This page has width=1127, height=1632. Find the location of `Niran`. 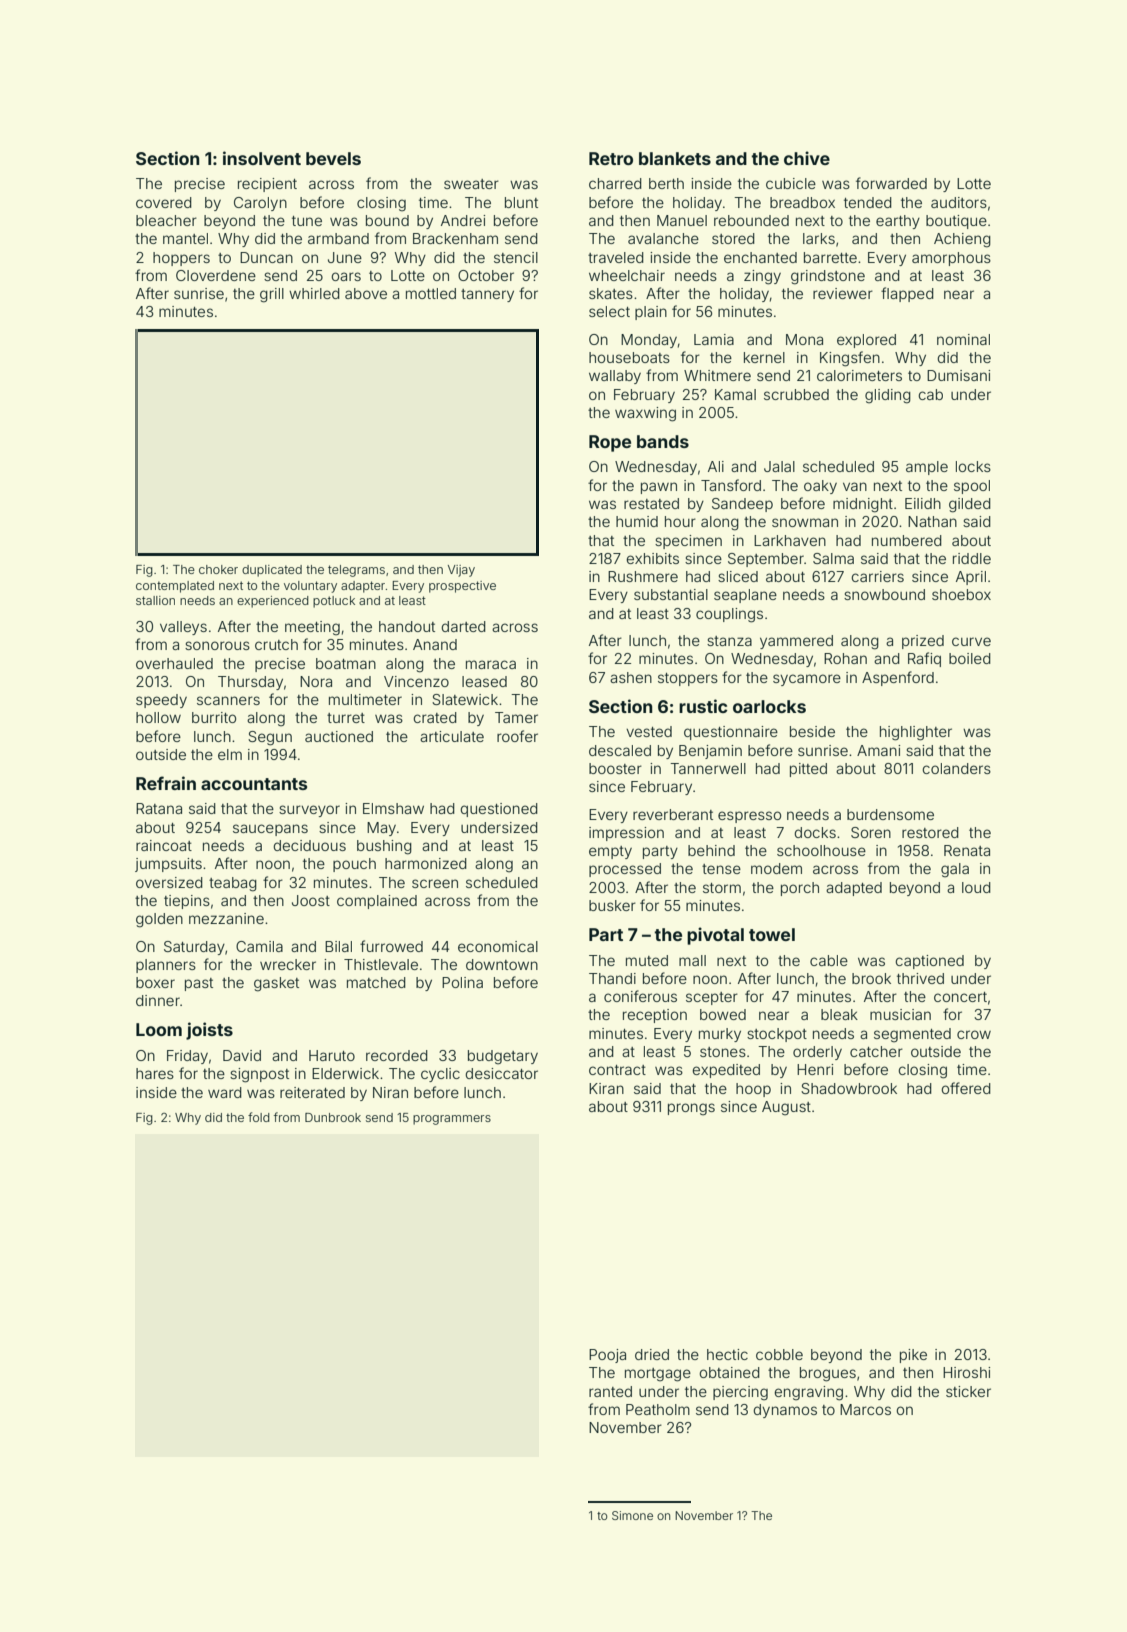

Niran is located at coordinates (390, 1092).
